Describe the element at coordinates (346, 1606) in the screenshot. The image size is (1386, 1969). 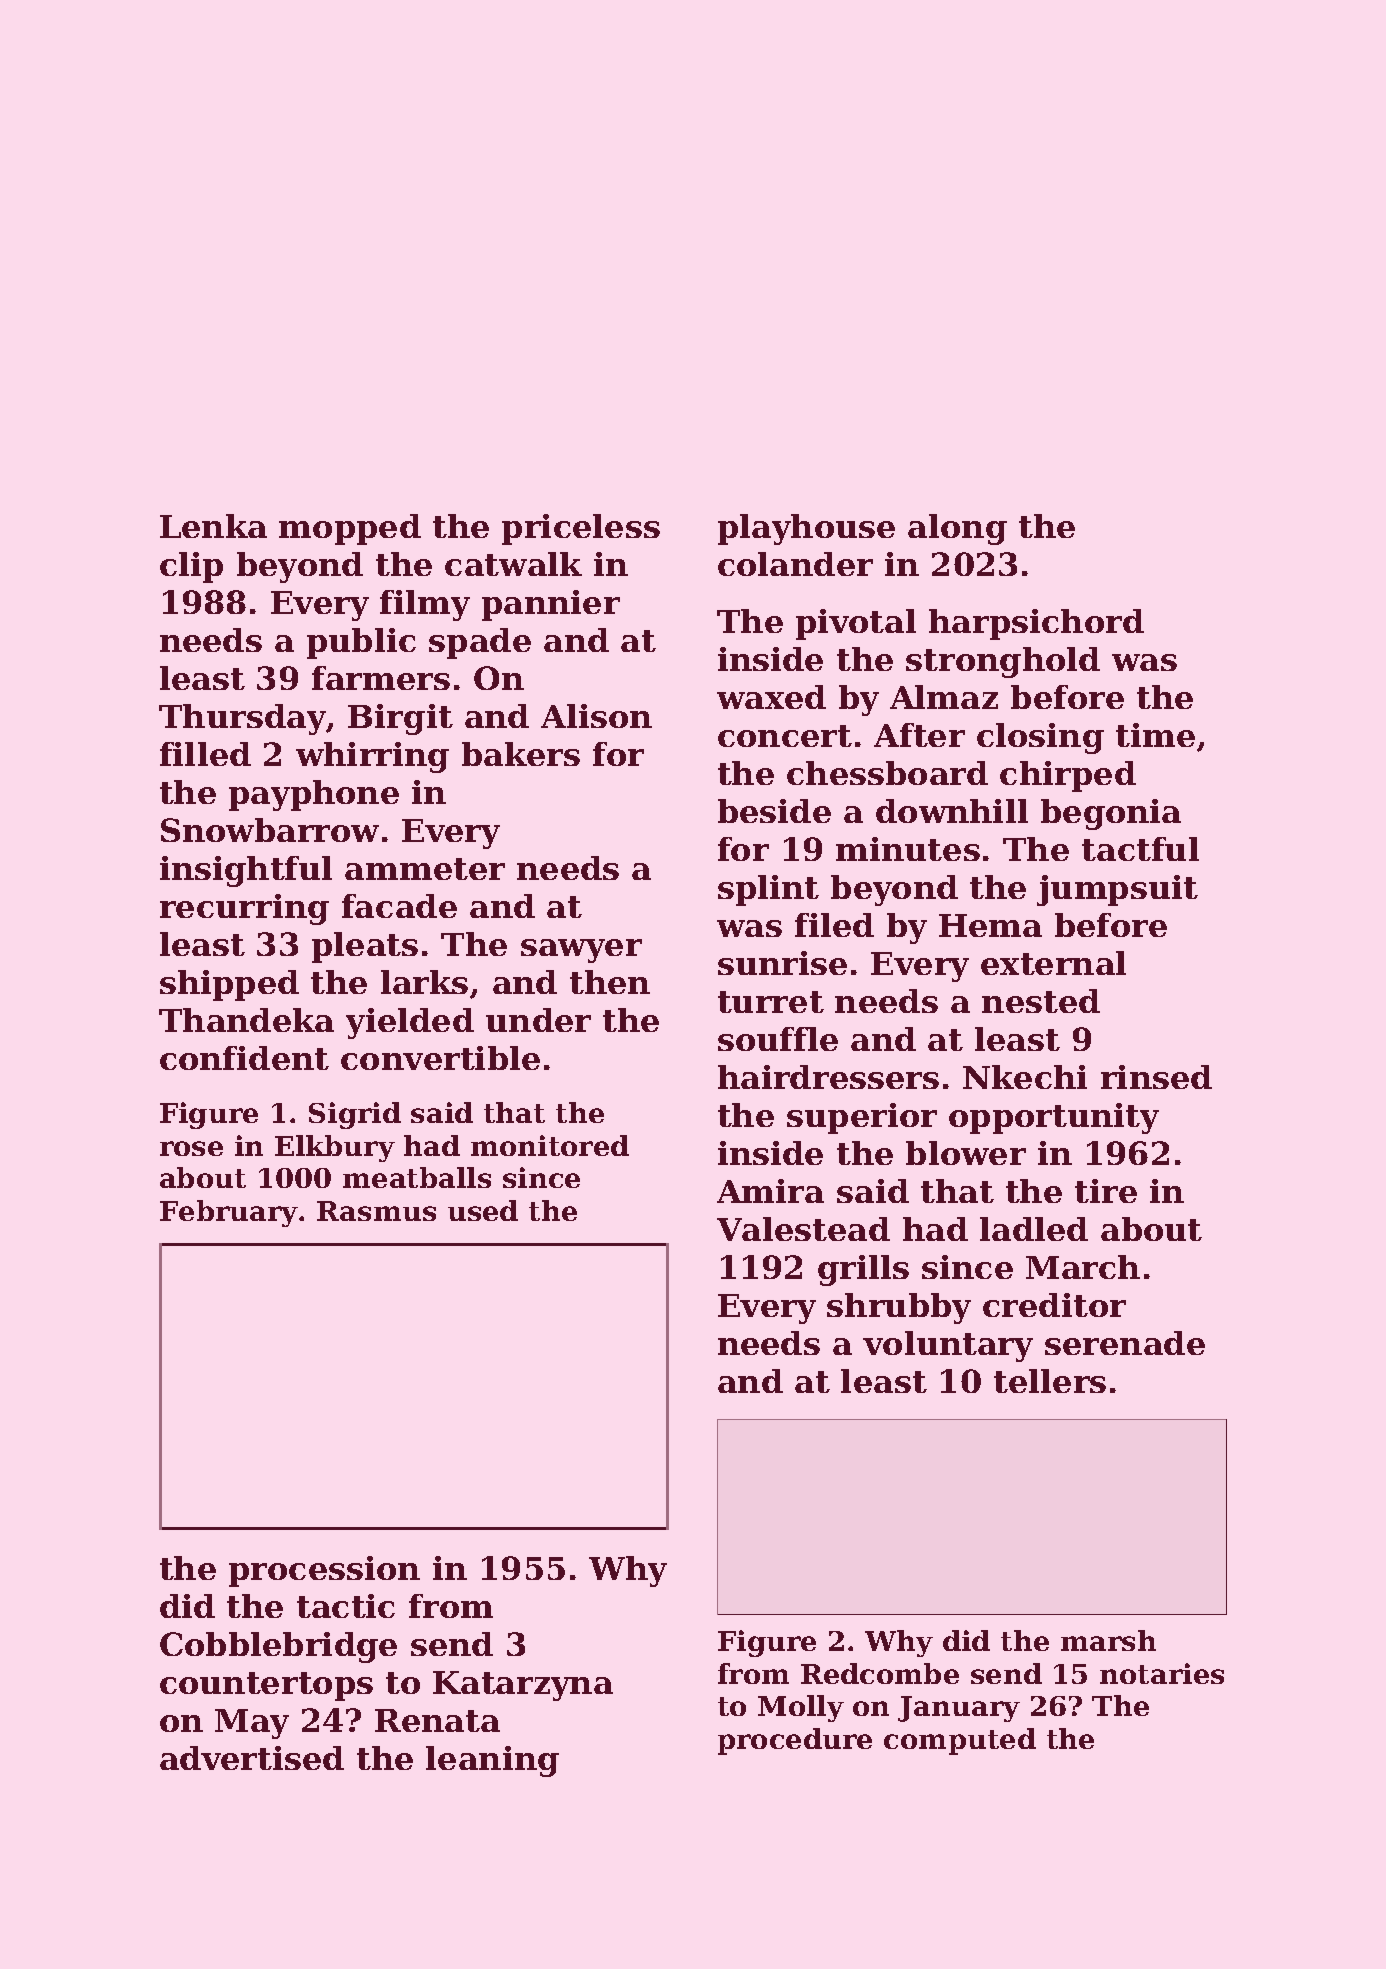
I see `tactic` at that location.
